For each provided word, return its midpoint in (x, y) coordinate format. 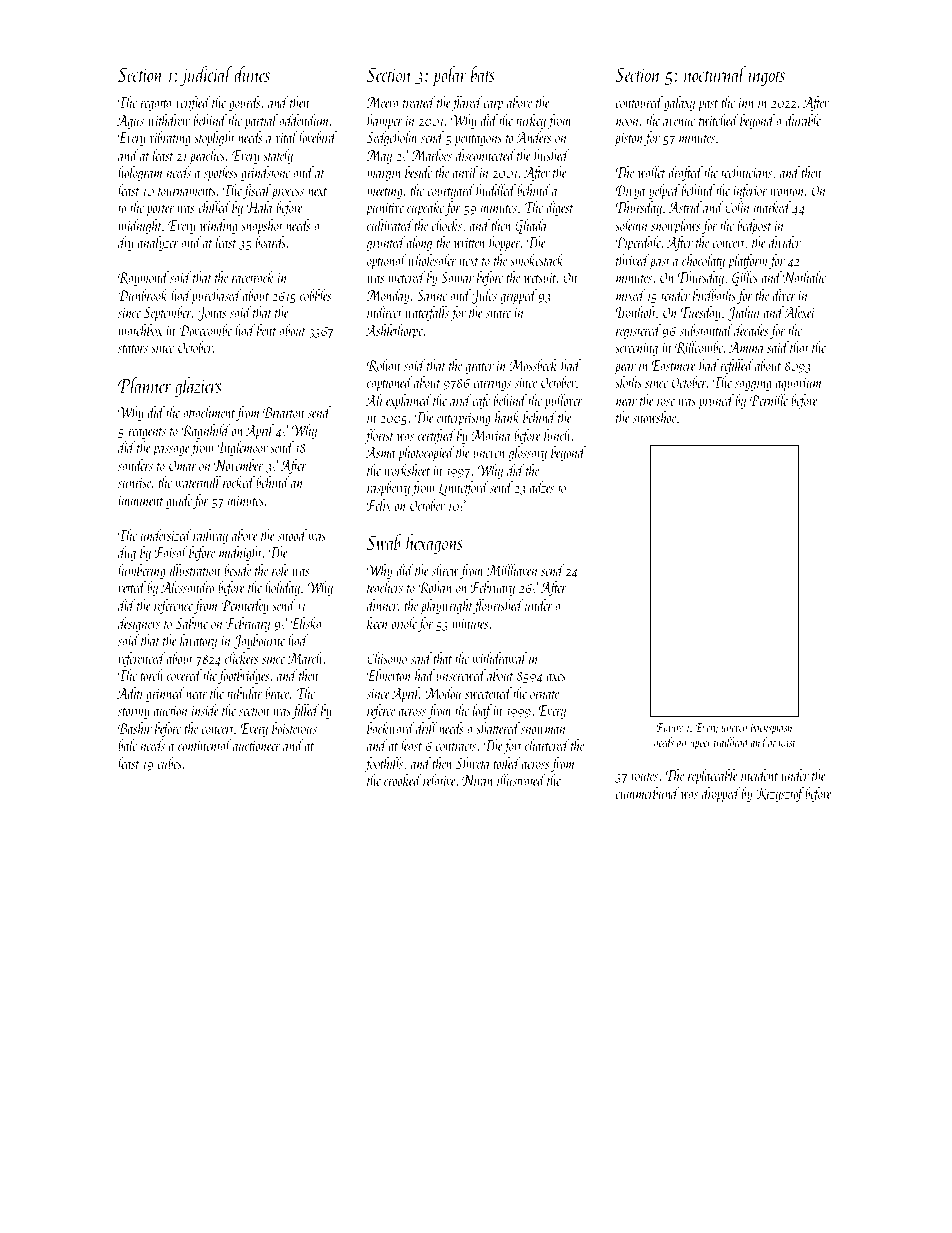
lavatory (198, 641)
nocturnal (715, 74)
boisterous (294, 728)
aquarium (798, 385)
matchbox (141, 330)
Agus (130, 122)
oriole (404, 623)
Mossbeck (534, 365)
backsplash (771, 728)
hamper (385, 121)
